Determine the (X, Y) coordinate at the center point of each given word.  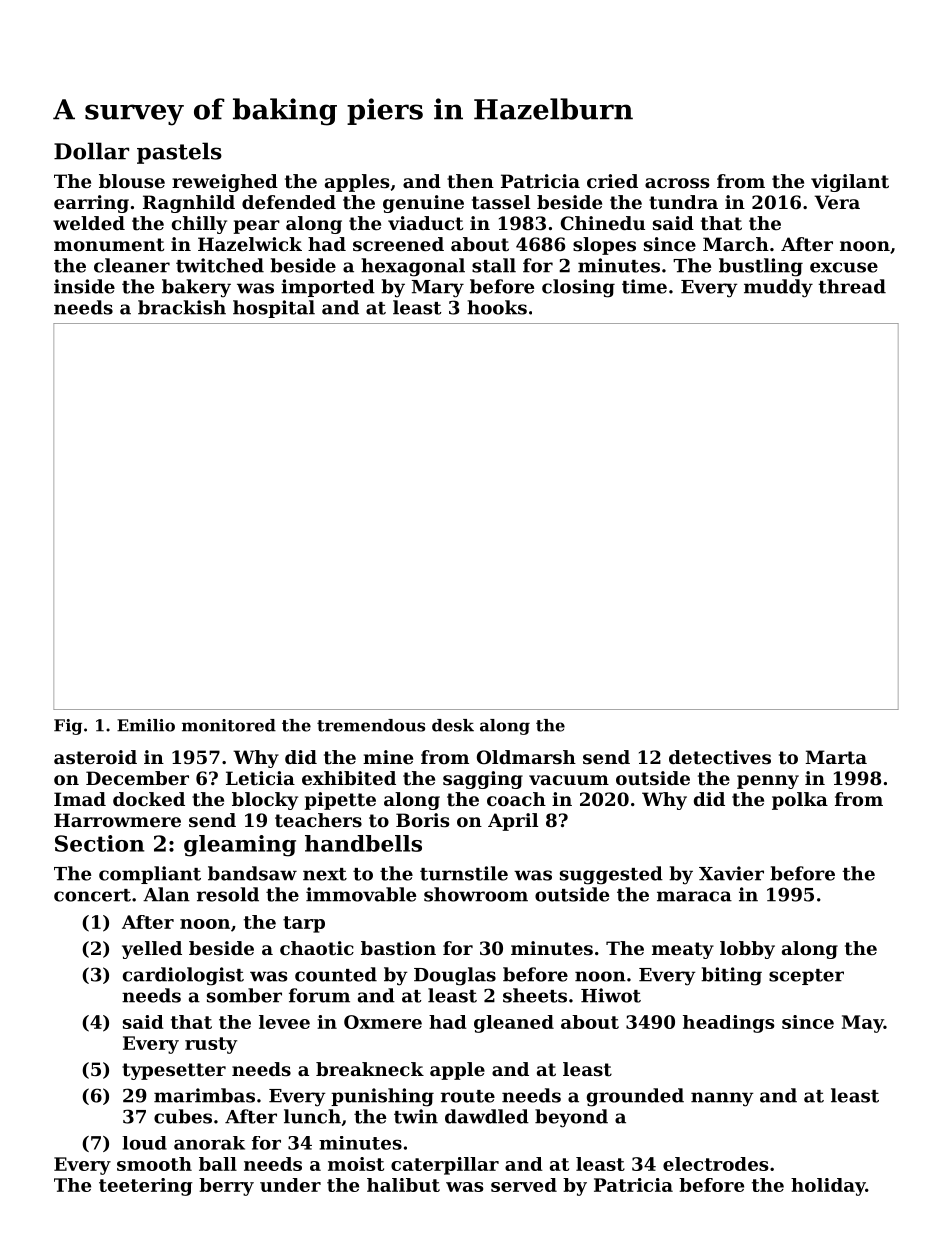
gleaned (514, 1024)
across (677, 183)
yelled (152, 950)
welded (89, 223)
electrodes (715, 1164)
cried (612, 181)
